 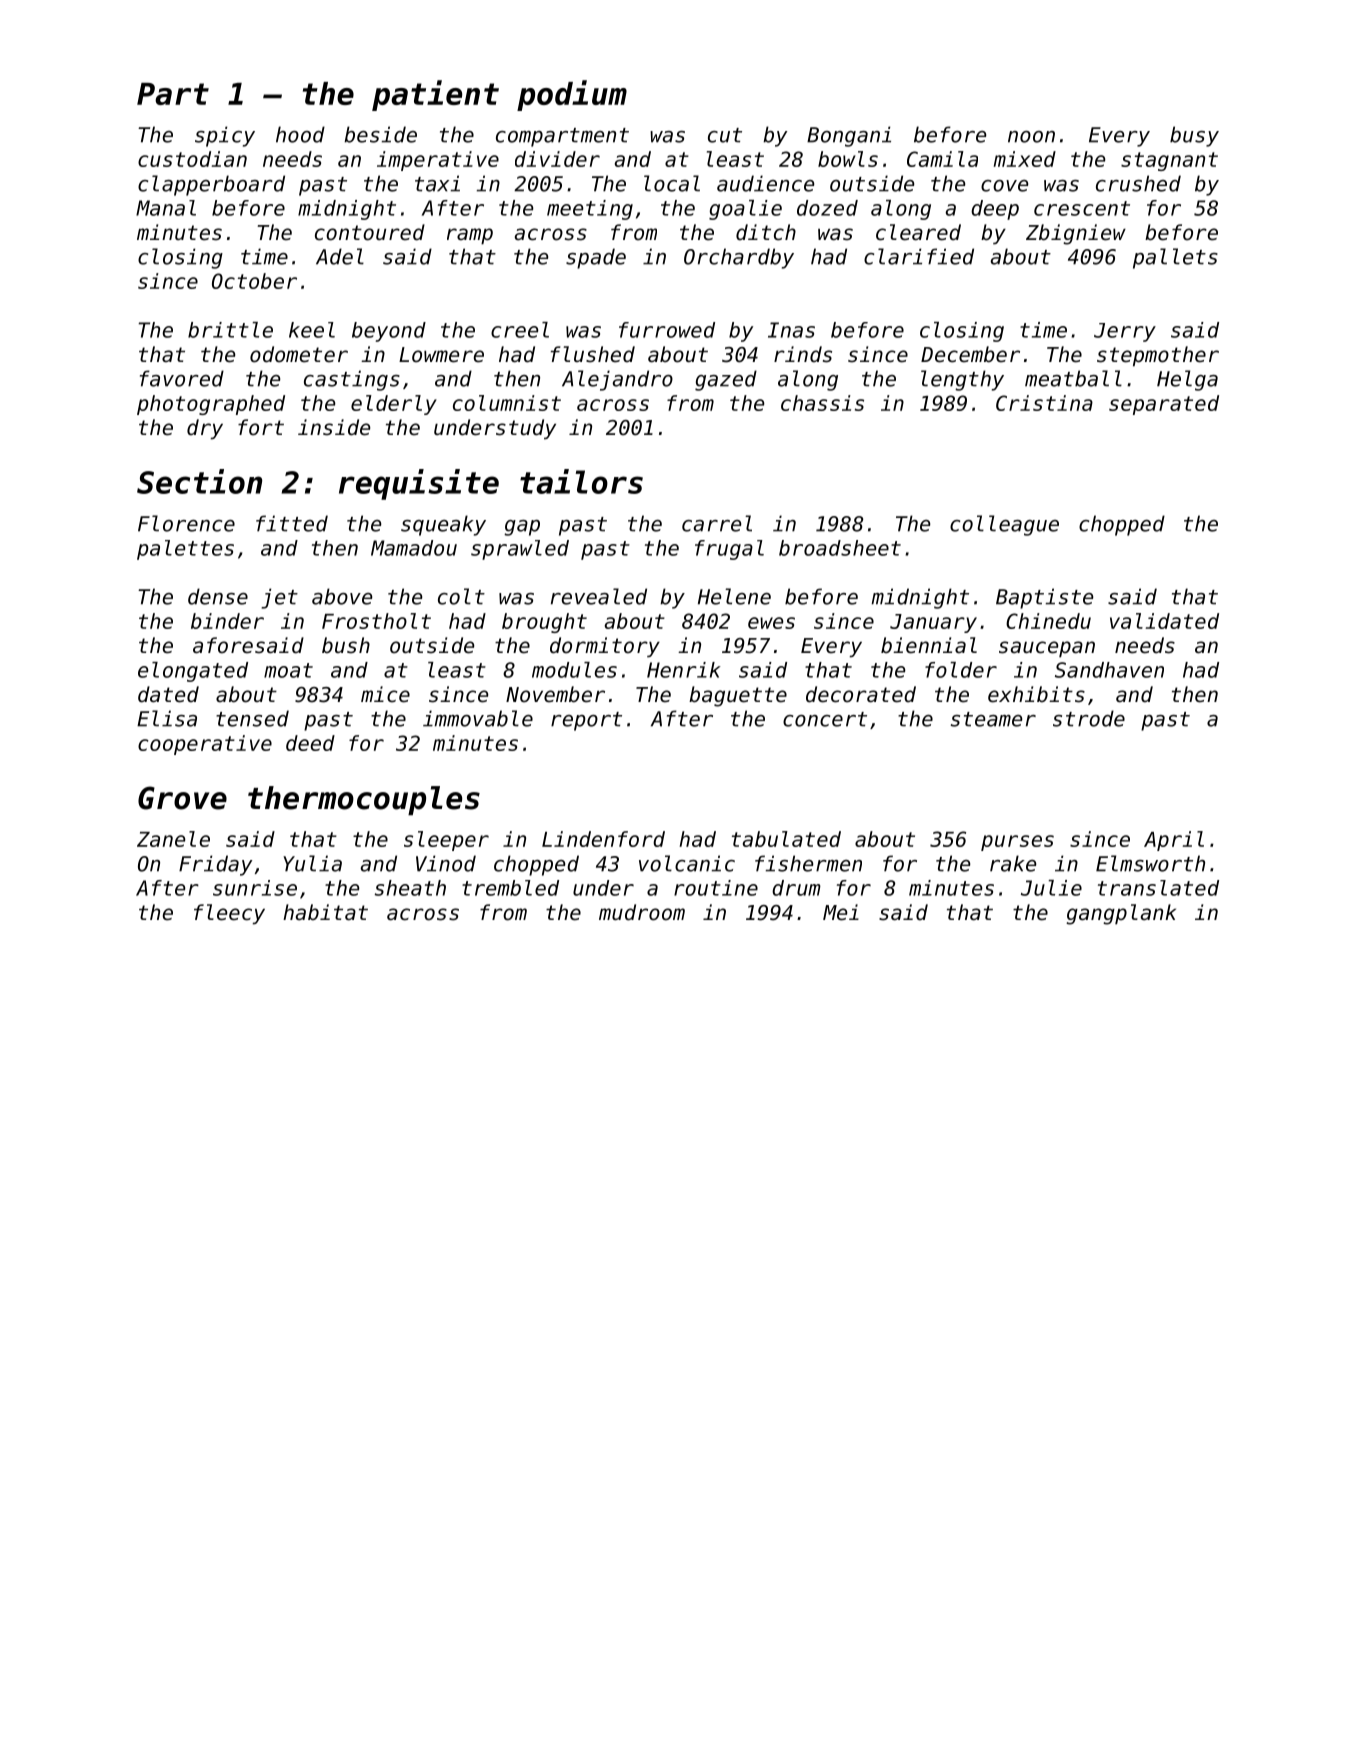 I want to click on crushed, so click(x=1138, y=183).
